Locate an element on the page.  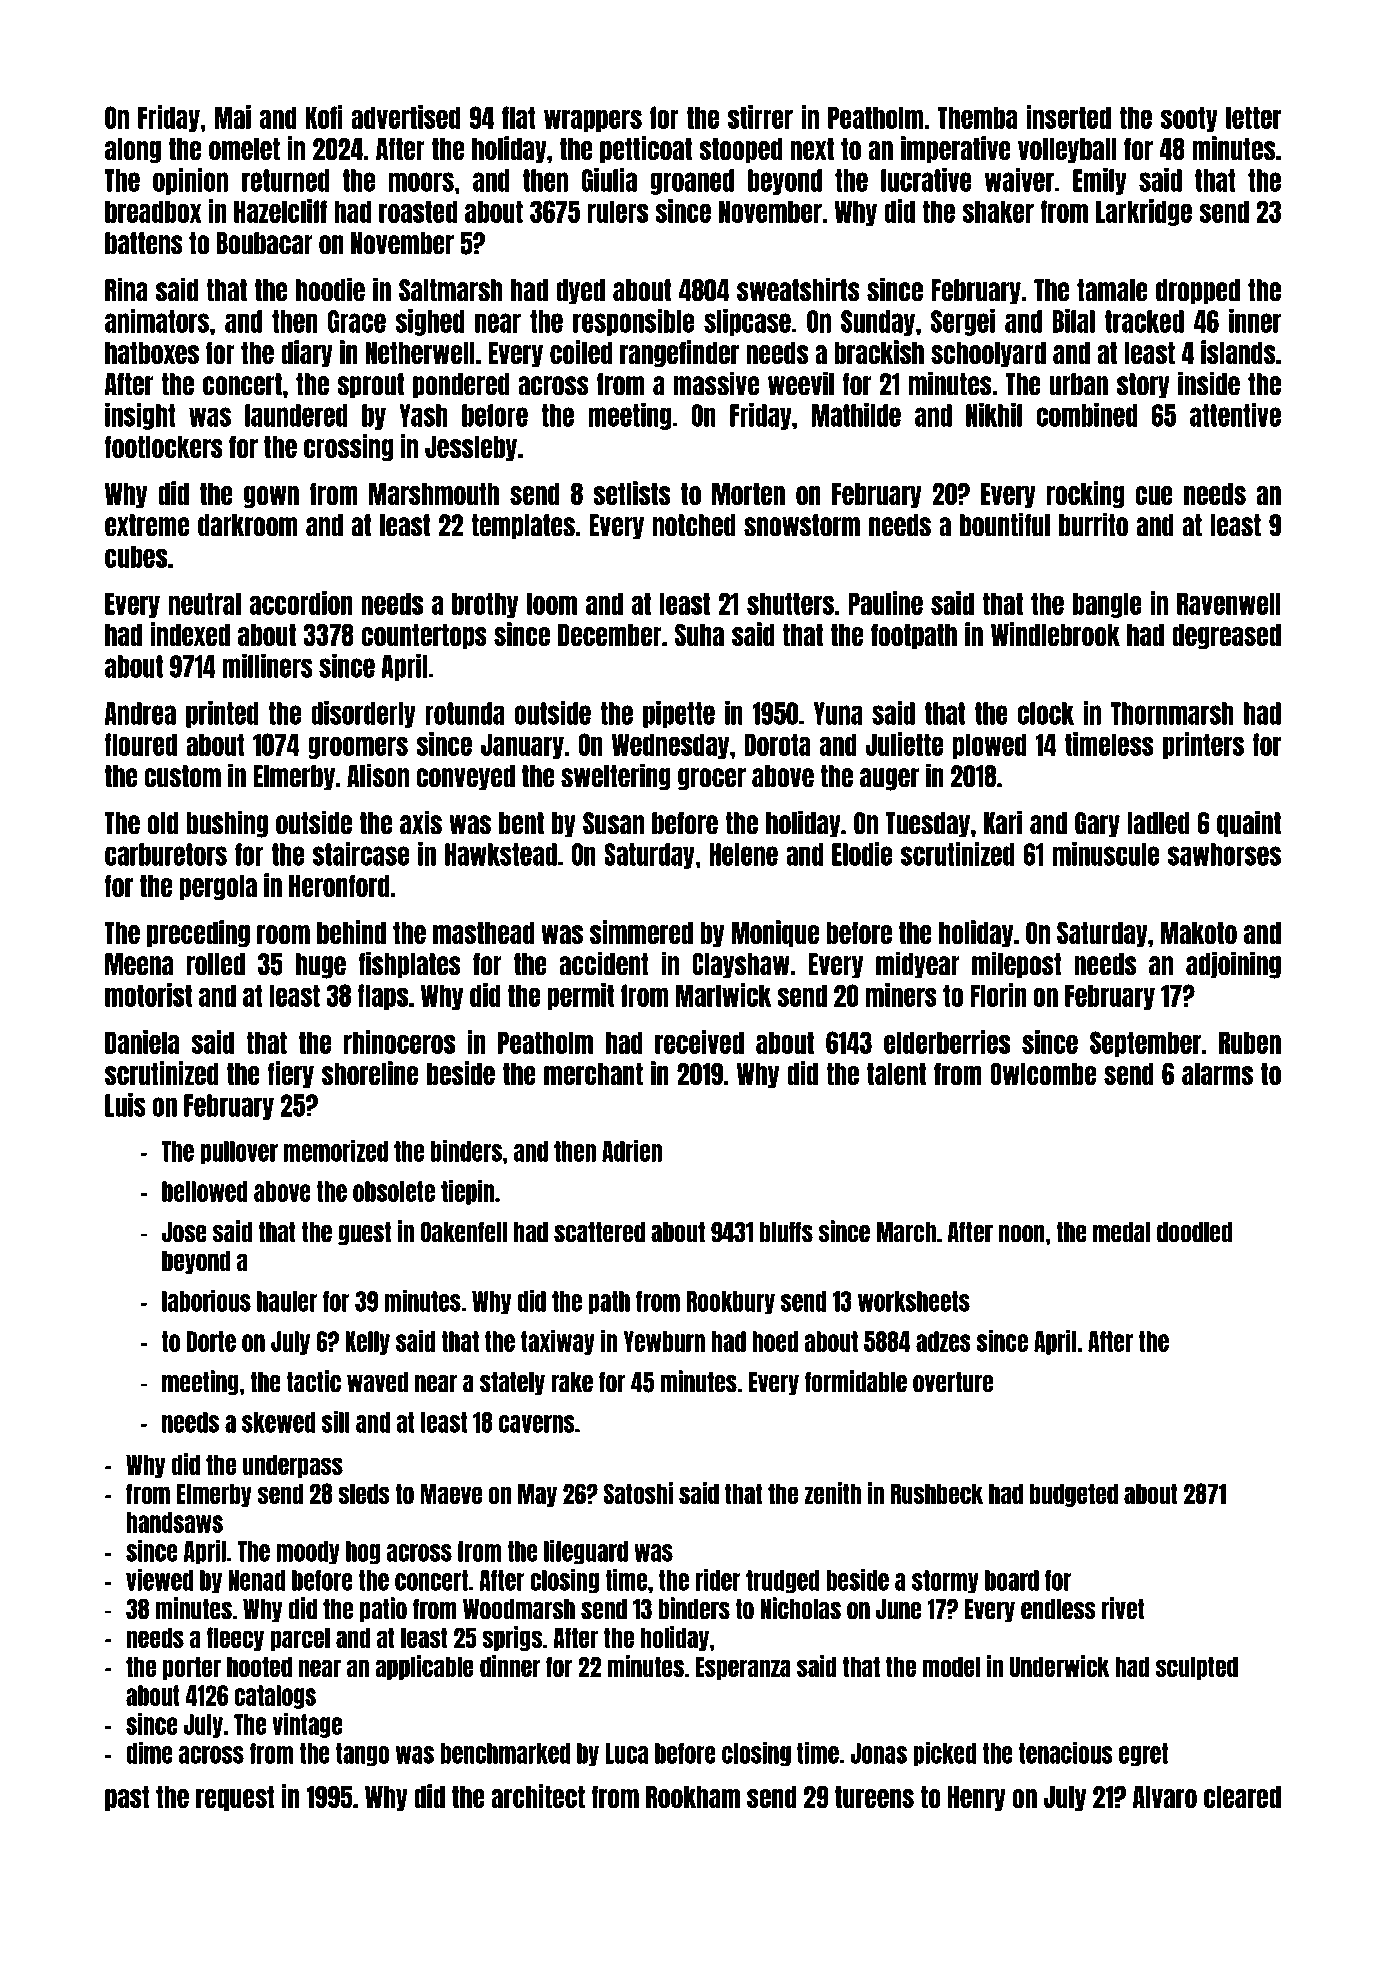
stirrer is located at coordinates (760, 117).
